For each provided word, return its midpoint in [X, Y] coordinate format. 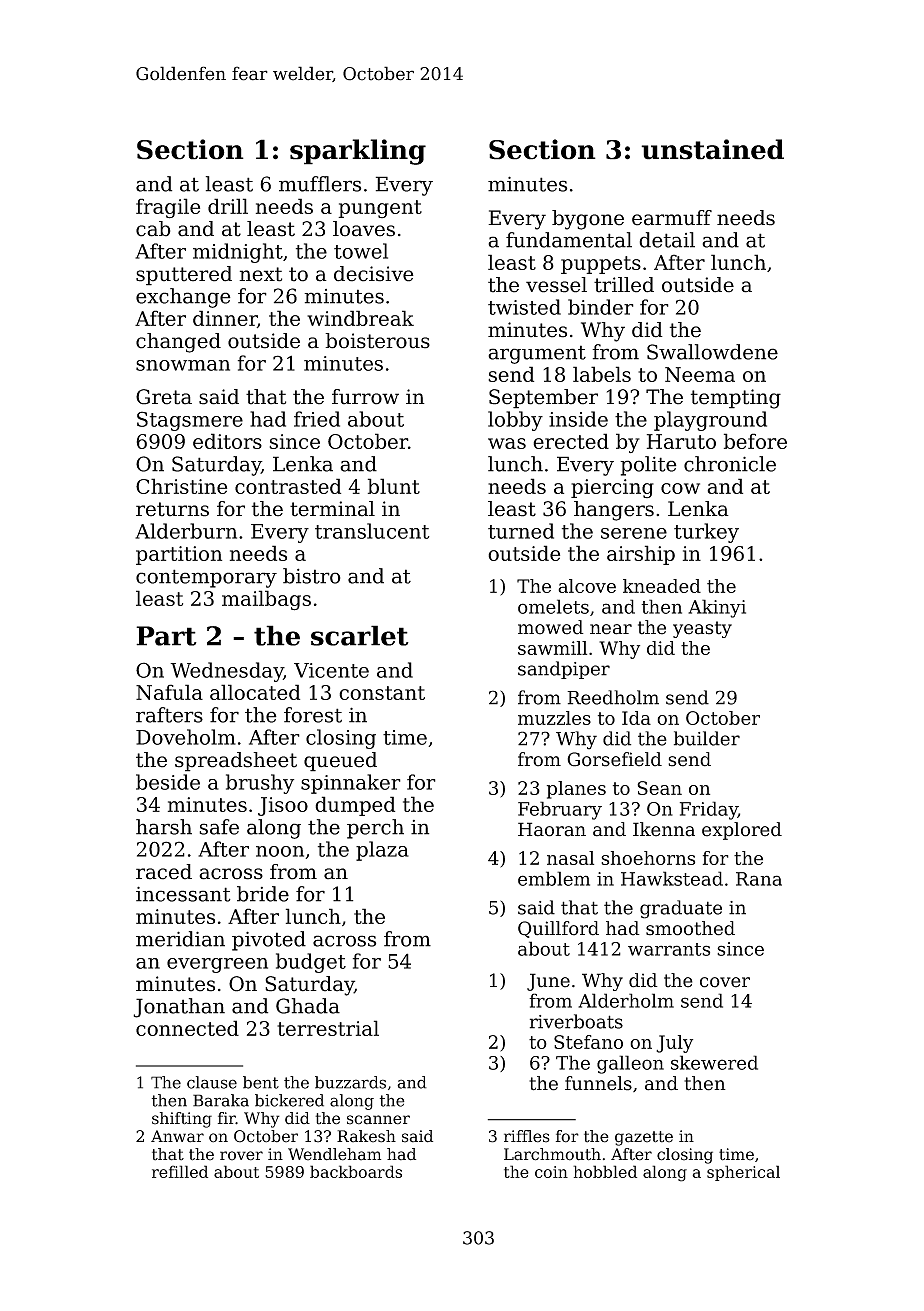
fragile [168, 208]
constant [382, 693]
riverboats [576, 1021]
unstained [712, 149]
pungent [380, 209]
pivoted [269, 941]
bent [261, 1082]
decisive [374, 274]
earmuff [672, 218]
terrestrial [328, 1028]
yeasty [702, 629]
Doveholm [186, 737]
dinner [225, 319]
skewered [714, 1062]
